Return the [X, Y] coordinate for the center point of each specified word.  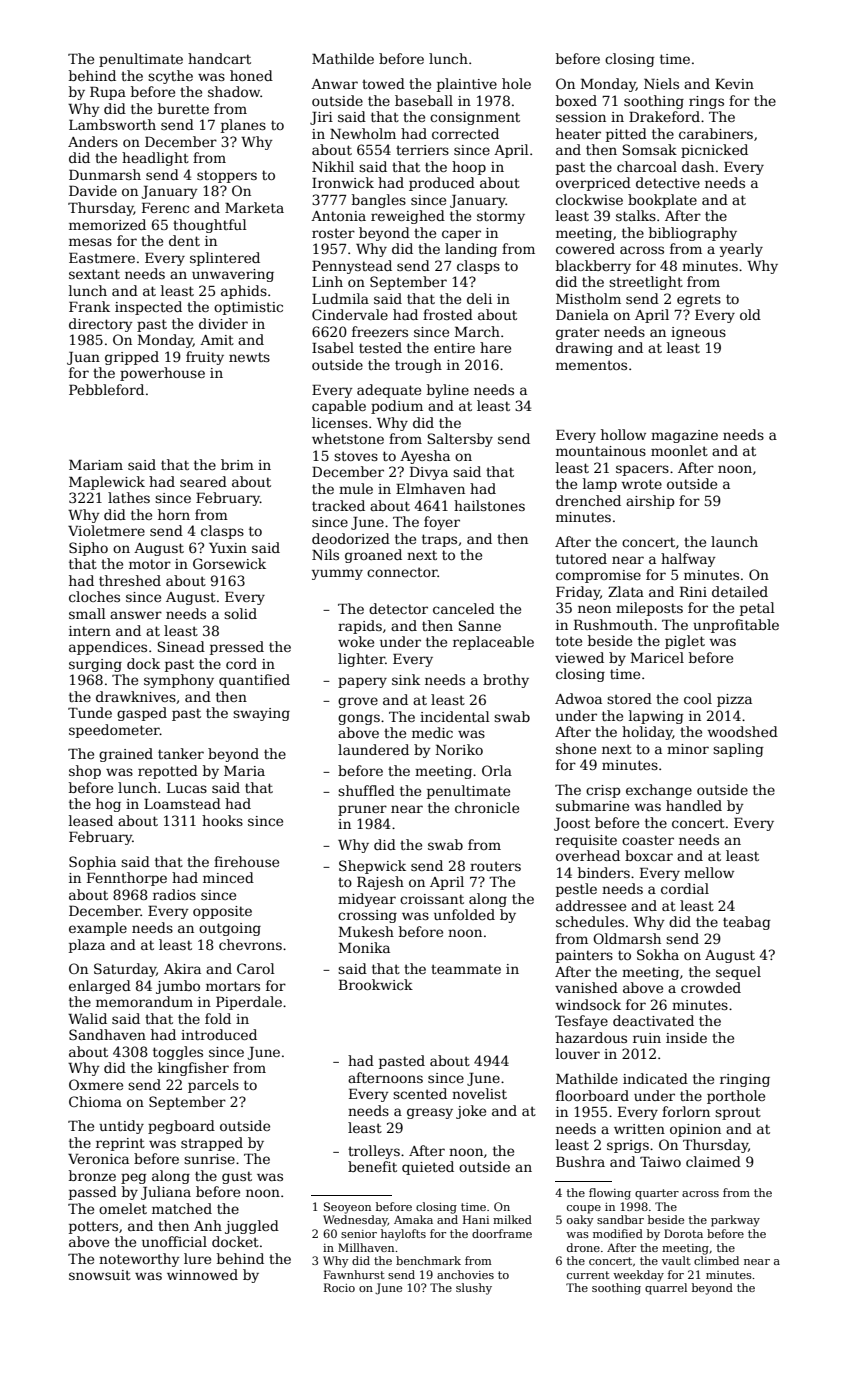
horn [174, 514]
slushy [474, 1289]
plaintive [467, 85]
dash [698, 166]
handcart [219, 58]
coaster [648, 840]
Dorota [683, 1233]
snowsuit [100, 1275]
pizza [734, 700]
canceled [464, 608]
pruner [362, 810]
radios [174, 894]
